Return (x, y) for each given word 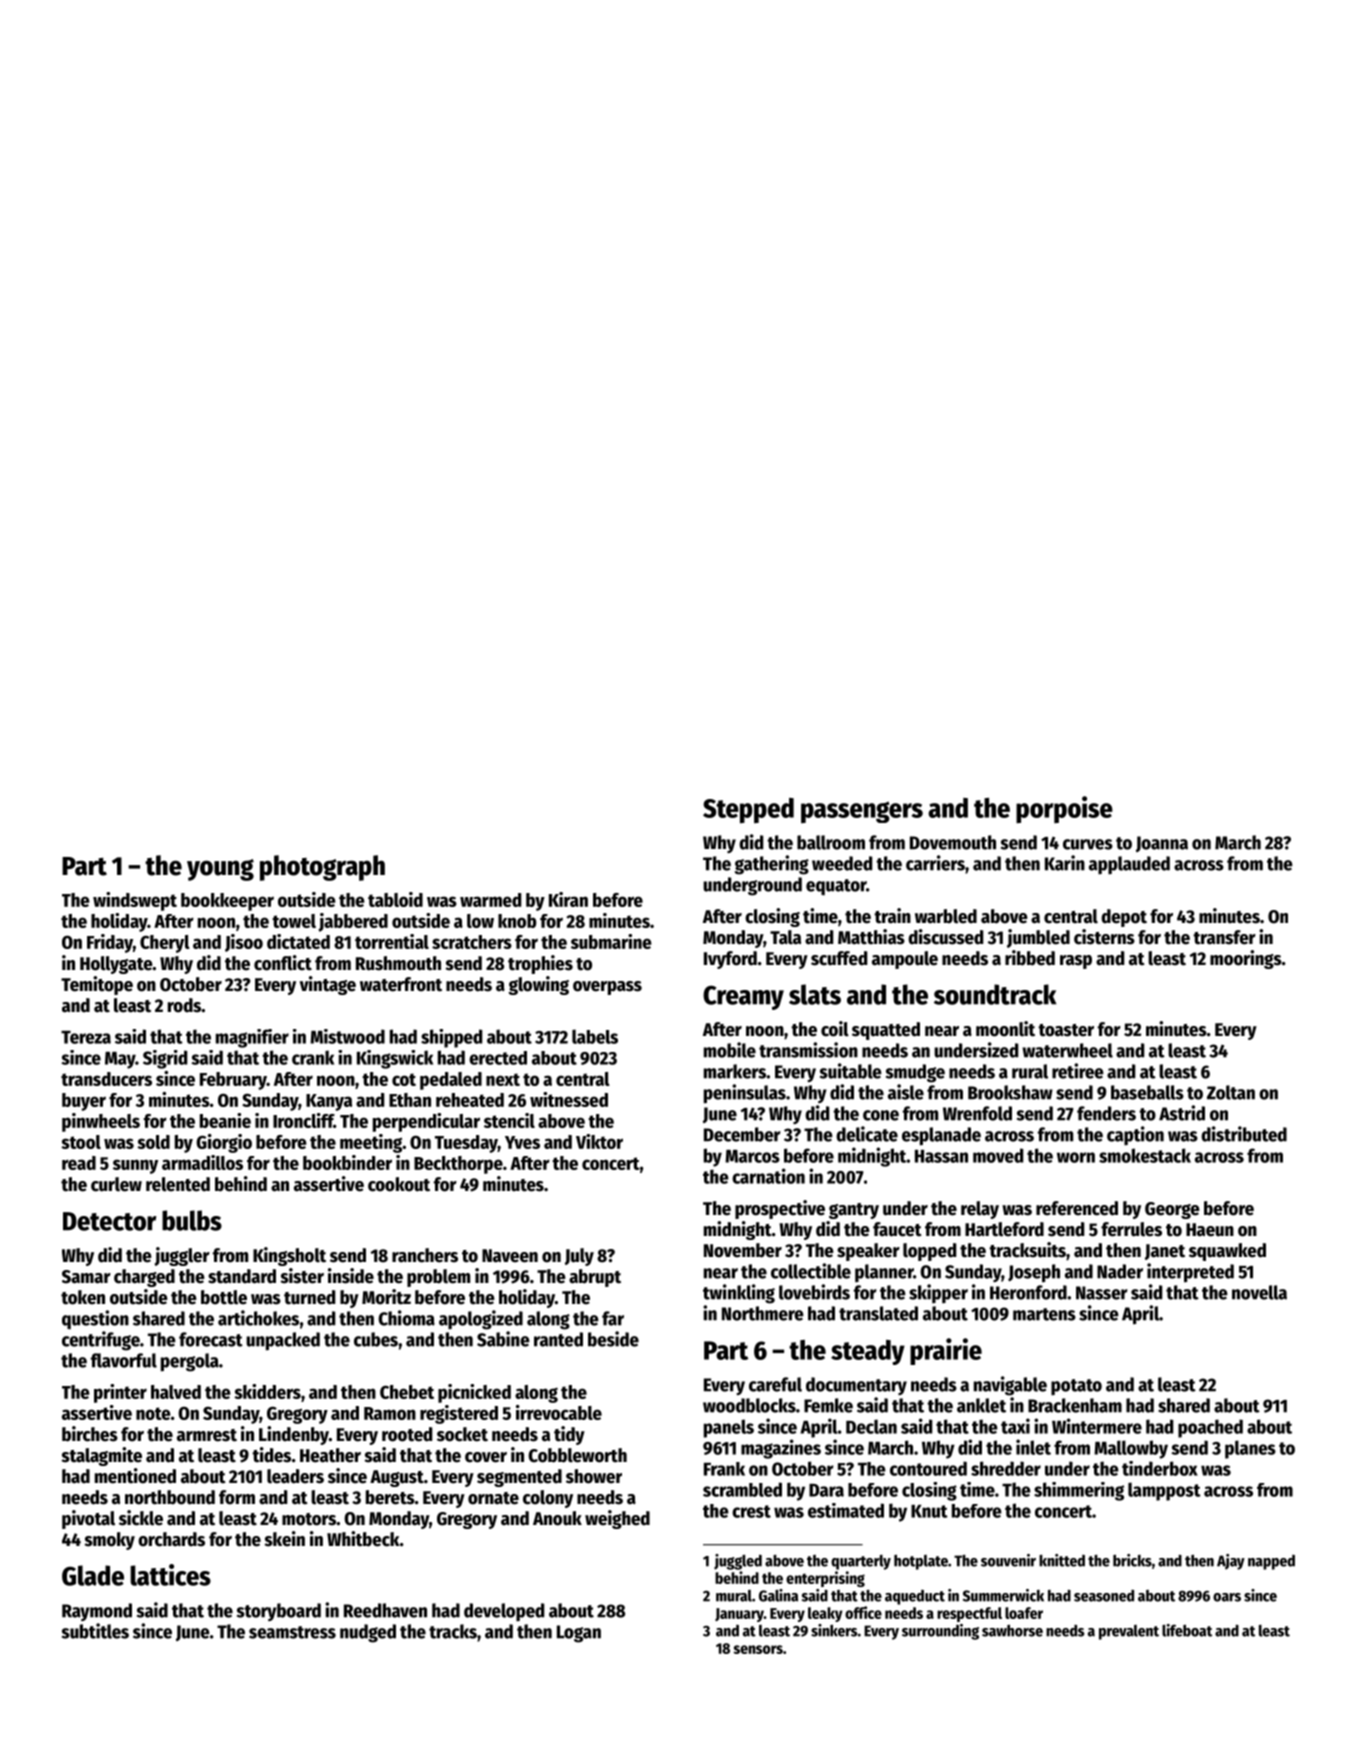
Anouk (557, 1518)
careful (775, 1384)
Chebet (407, 1392)
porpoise (1064, 809)
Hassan (941, 1156)
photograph (322, 868)
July (579, 1257)
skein (284, 1539)
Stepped (748, 811)
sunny (135, 1166)
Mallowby (1131, 1449)
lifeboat (1187, 1630)
